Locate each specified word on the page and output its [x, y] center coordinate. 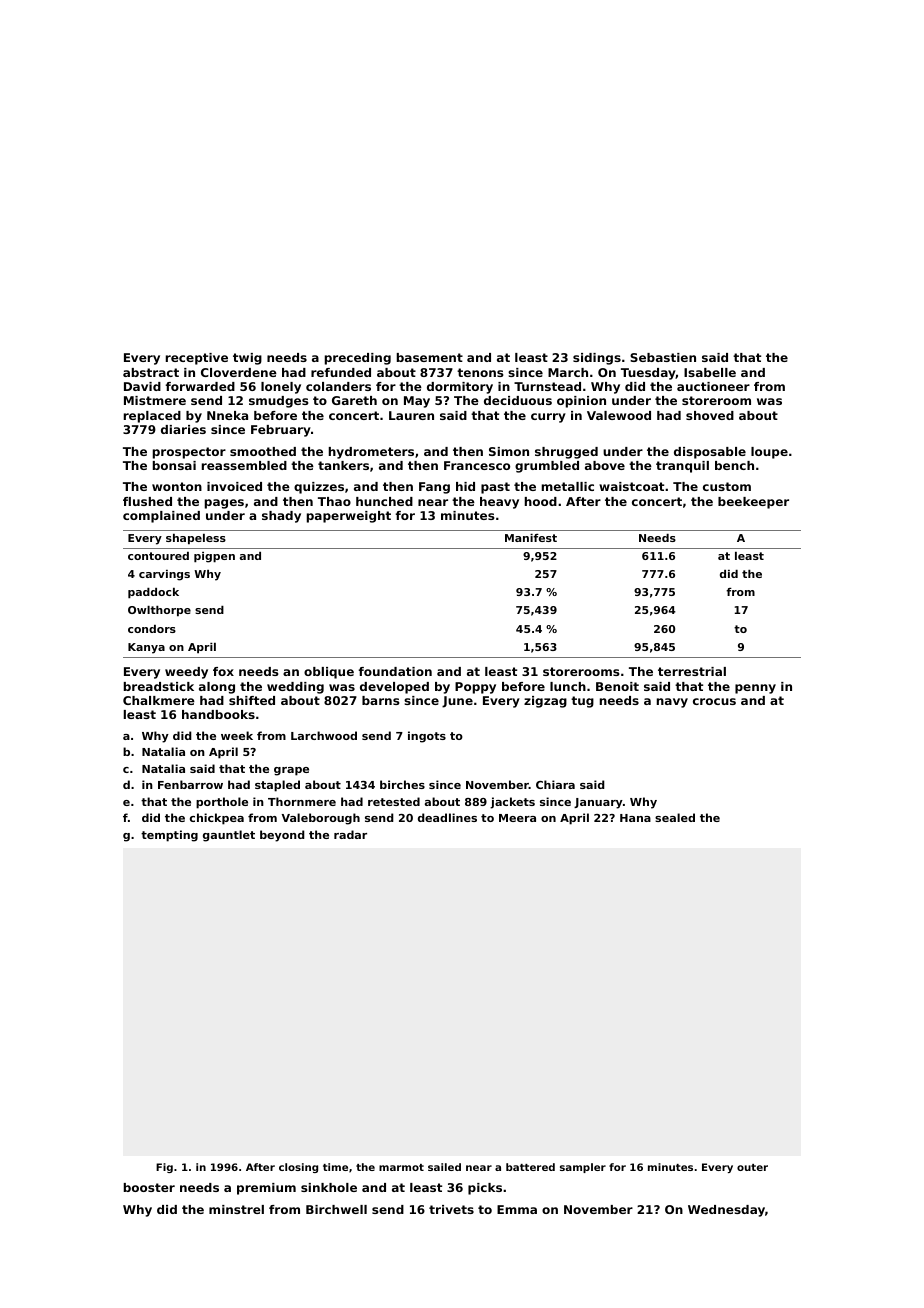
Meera [517, 818]
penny [755, 689]
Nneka [227, 415]
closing [298, 1168]
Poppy [475, 688]
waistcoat [631, 486]
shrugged [566, 453]
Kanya [146, 648]
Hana [635, 818]
